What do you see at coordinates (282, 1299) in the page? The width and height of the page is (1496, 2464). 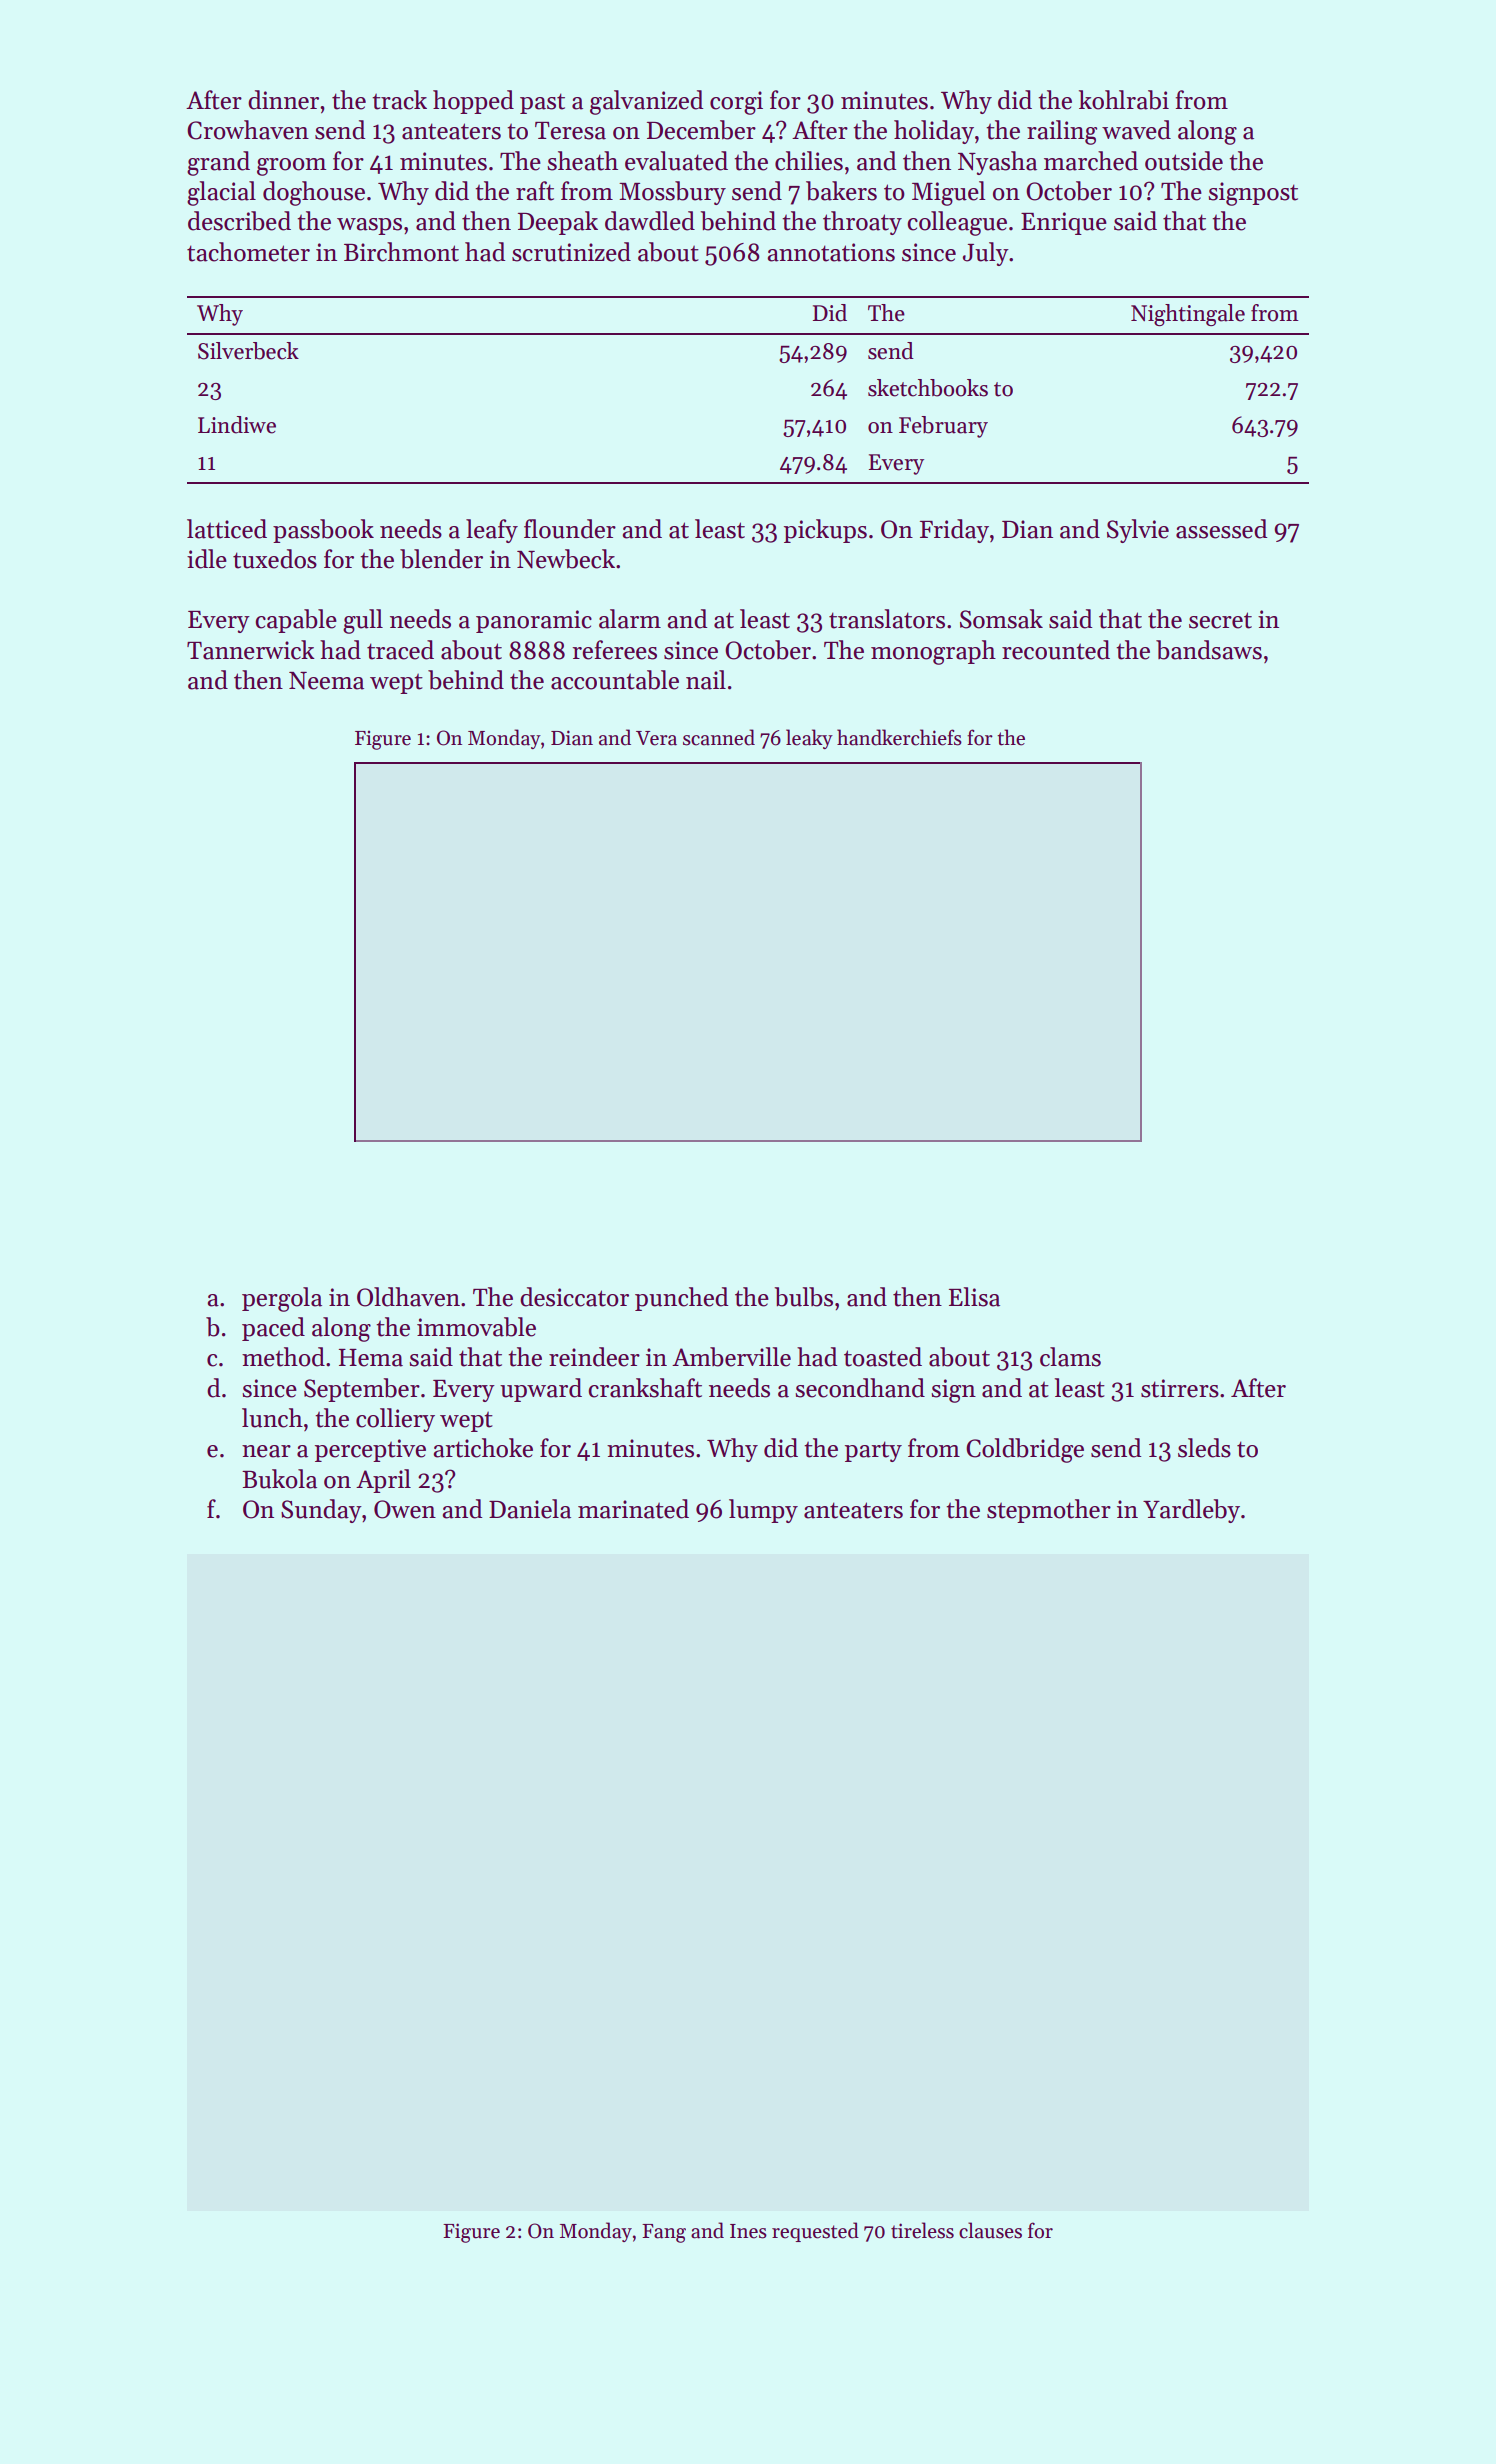 I see `pergola` at bounding box center [282, 1299].
